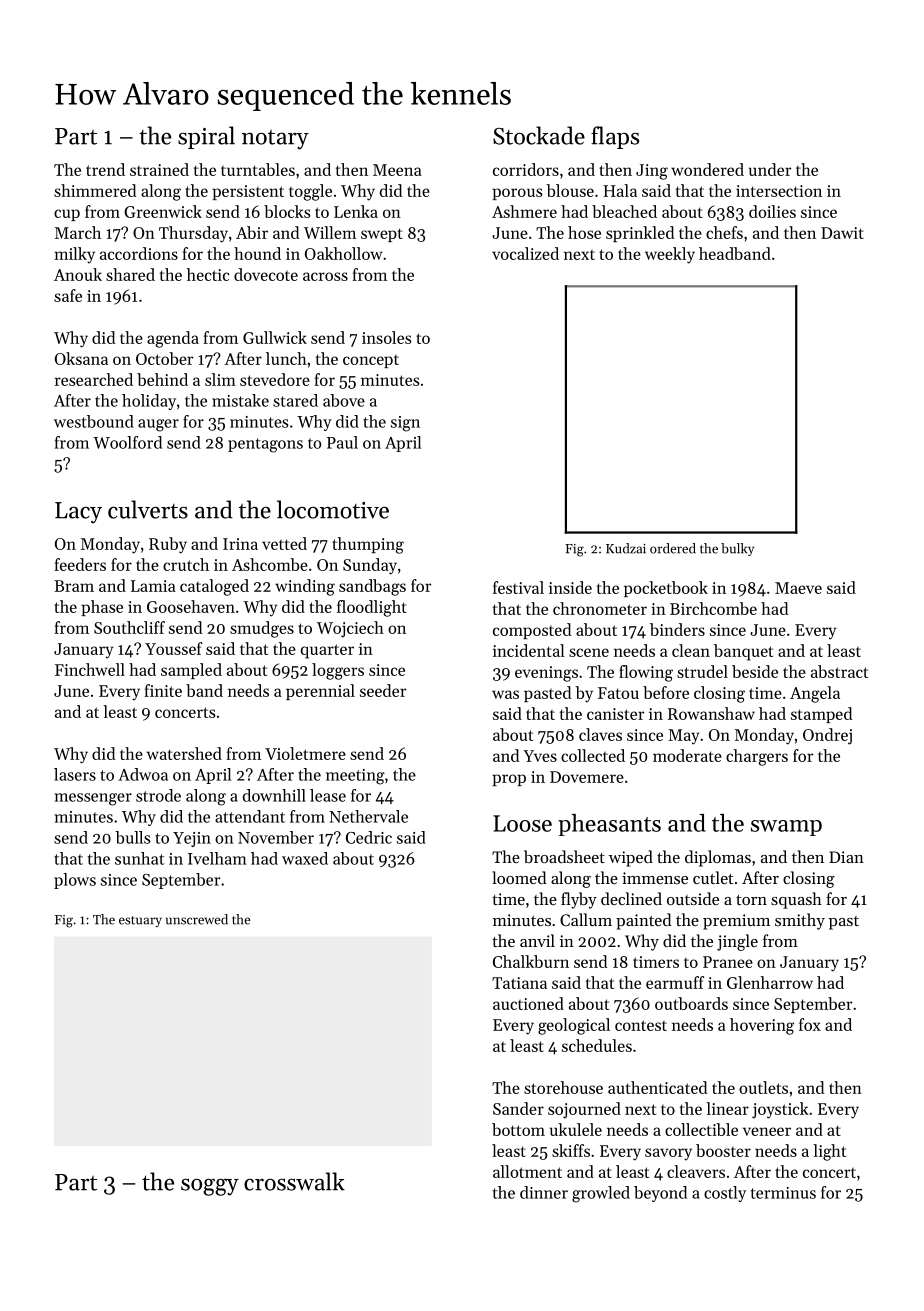 This page has width=924, height=1311. Describe the element at coordinates (821, 715) in the page. I see `stamped` at that location.
